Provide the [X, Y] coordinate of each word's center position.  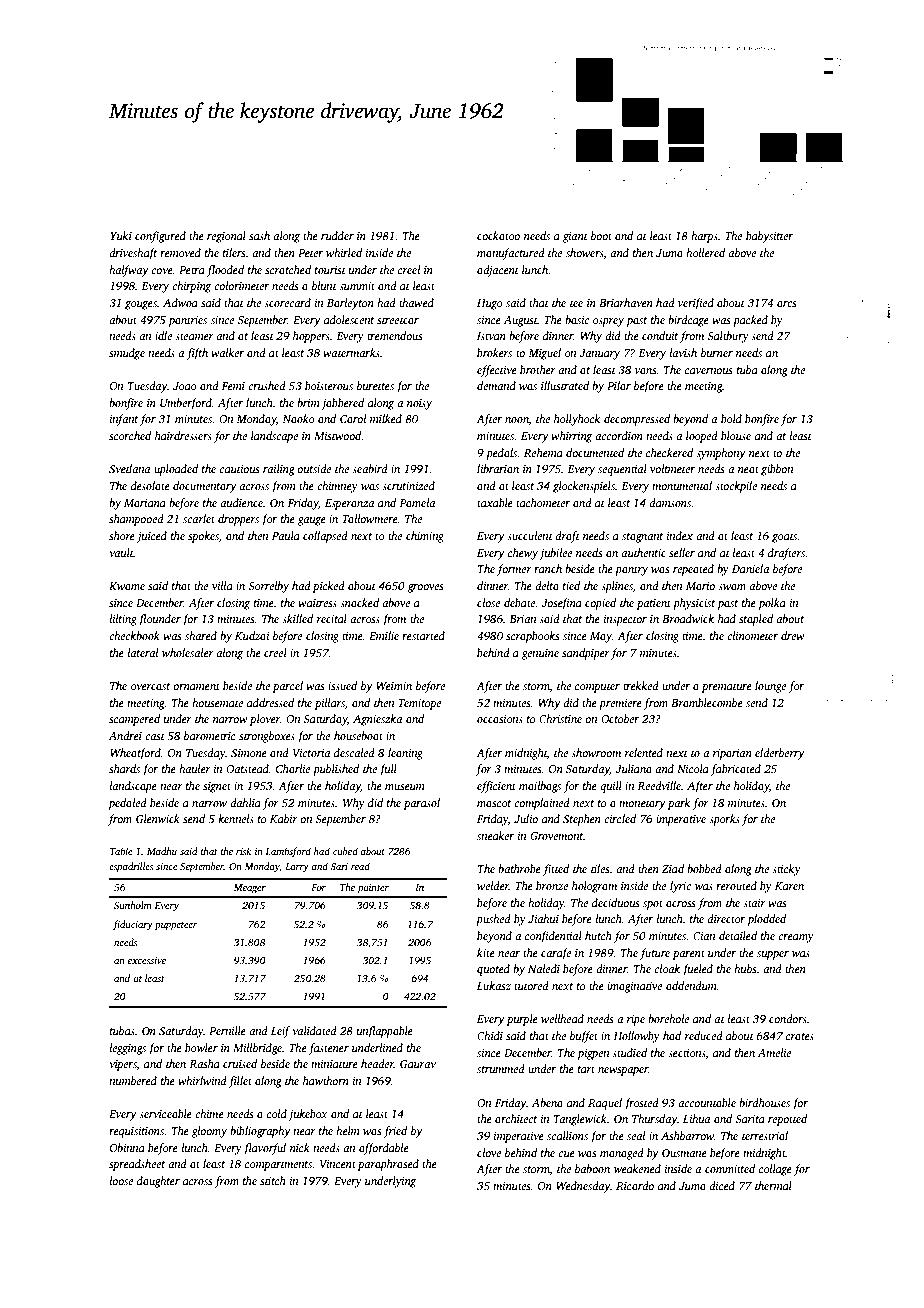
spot [653, 905]
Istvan [491, 336]
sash [259, 235]
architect [516, 1118]
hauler [195, 768]
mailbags [540, 787]
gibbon [777, 470]
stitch [273, 1180]
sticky [786, 870]
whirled [344, 252]
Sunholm [133, 905]
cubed [345, 851]
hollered [705, 252]
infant [124, 420]
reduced [704, 1035]
